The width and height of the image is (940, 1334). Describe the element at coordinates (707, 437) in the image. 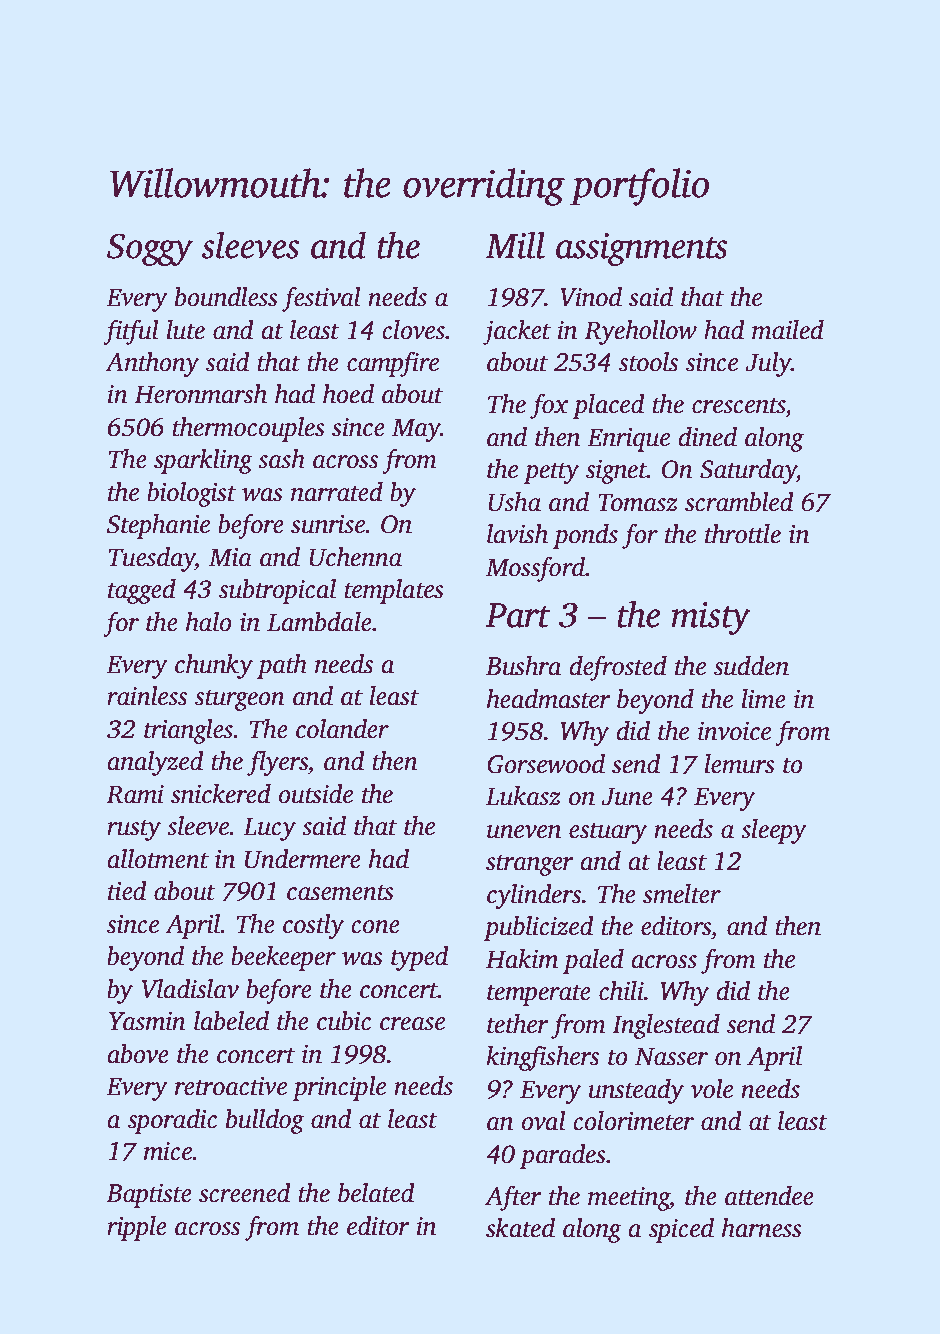

I see `dined` at that location.
